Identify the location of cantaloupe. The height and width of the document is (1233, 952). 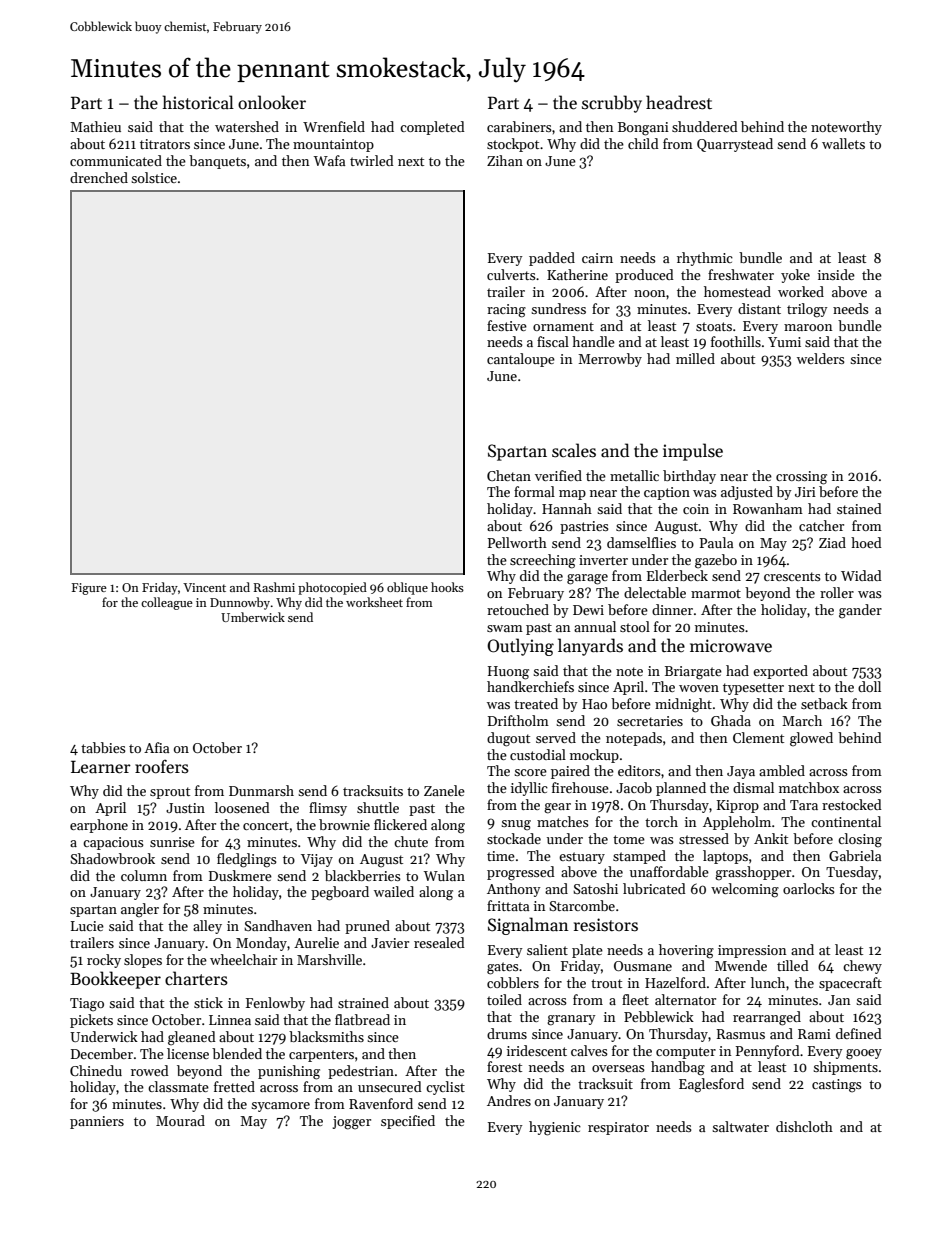
(521, 360).
